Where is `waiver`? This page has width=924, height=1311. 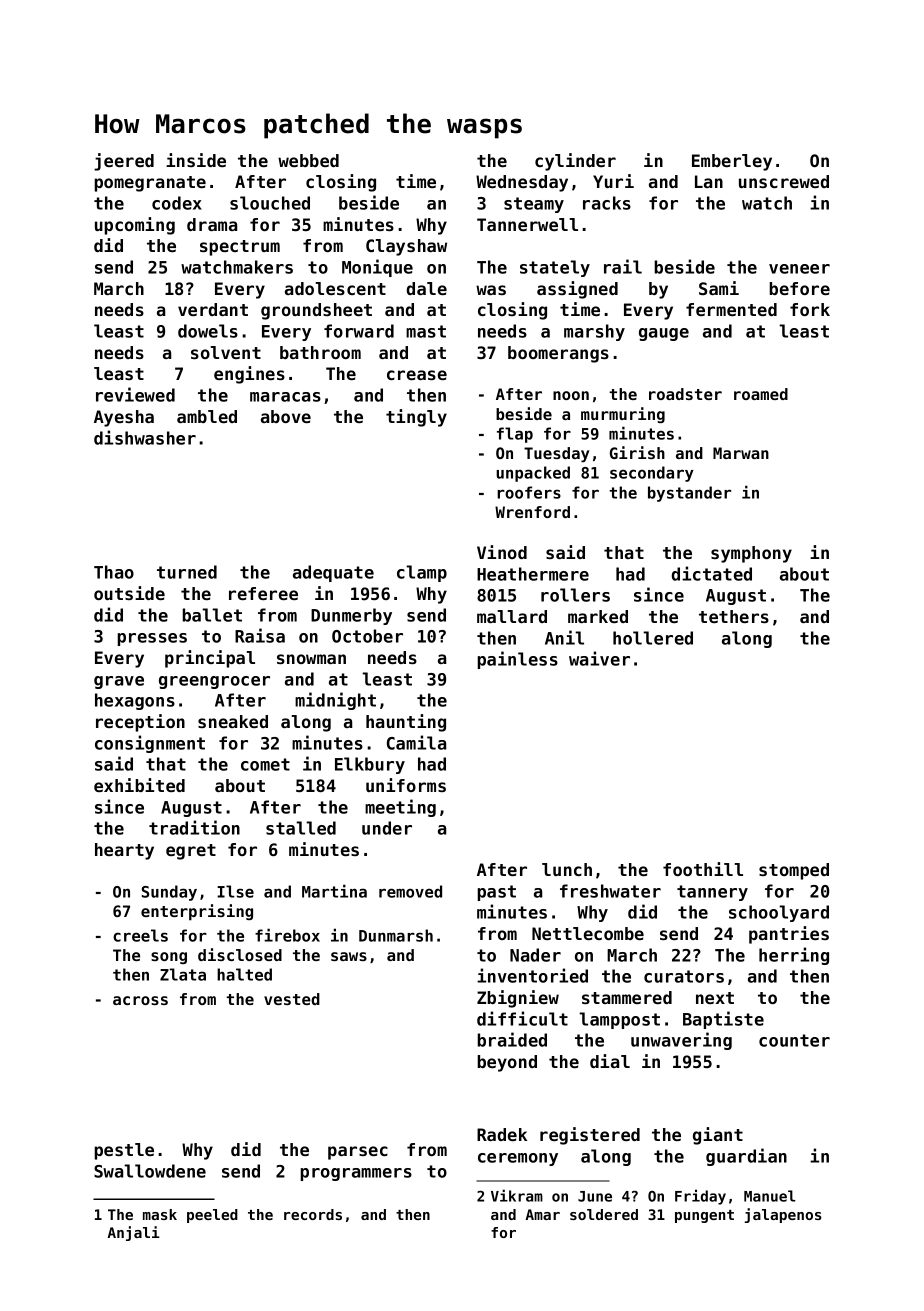 waiver is located at coordinates (599, 658).
